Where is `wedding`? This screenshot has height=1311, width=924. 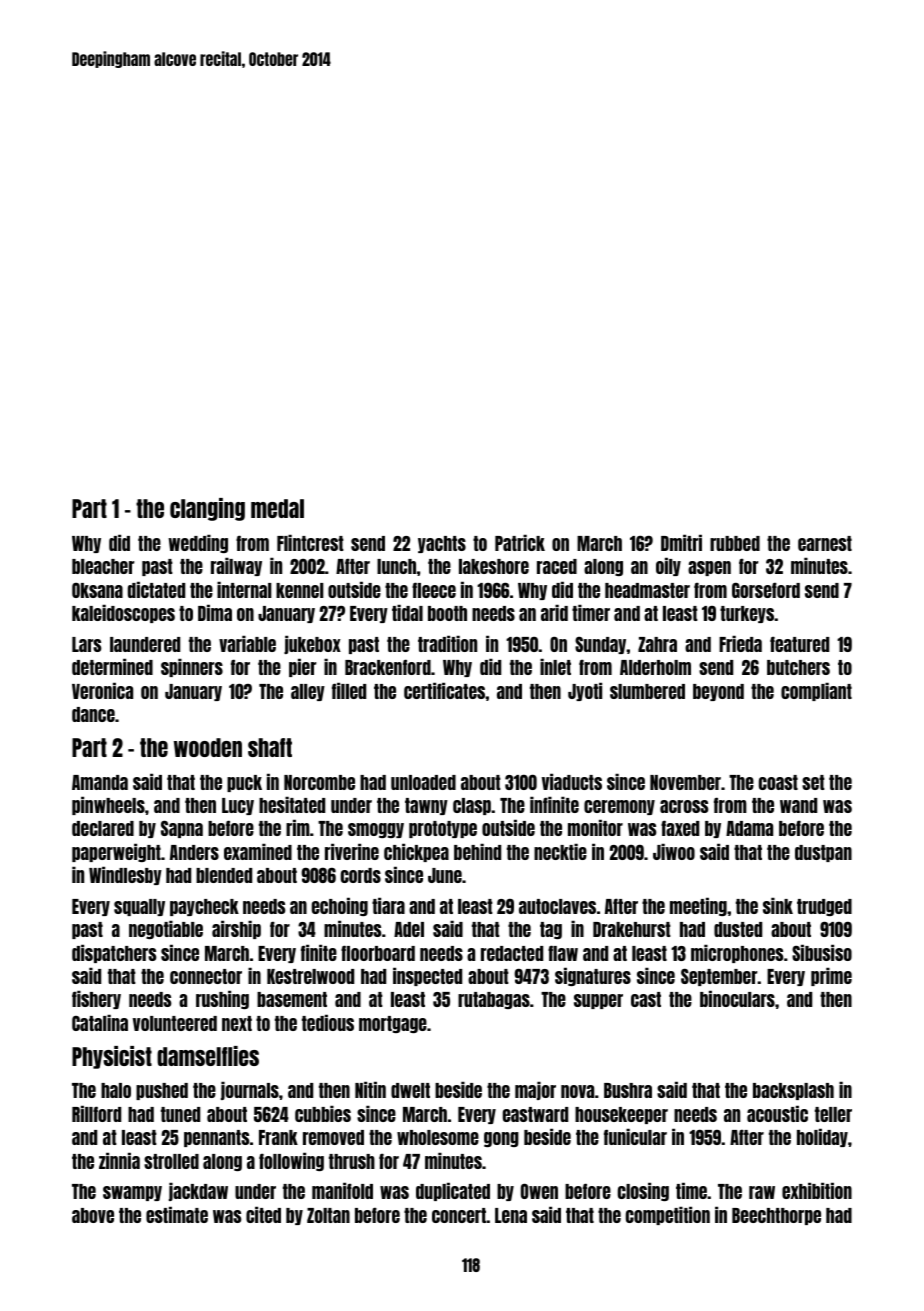
wedding is located at coordinates (198, 543).
